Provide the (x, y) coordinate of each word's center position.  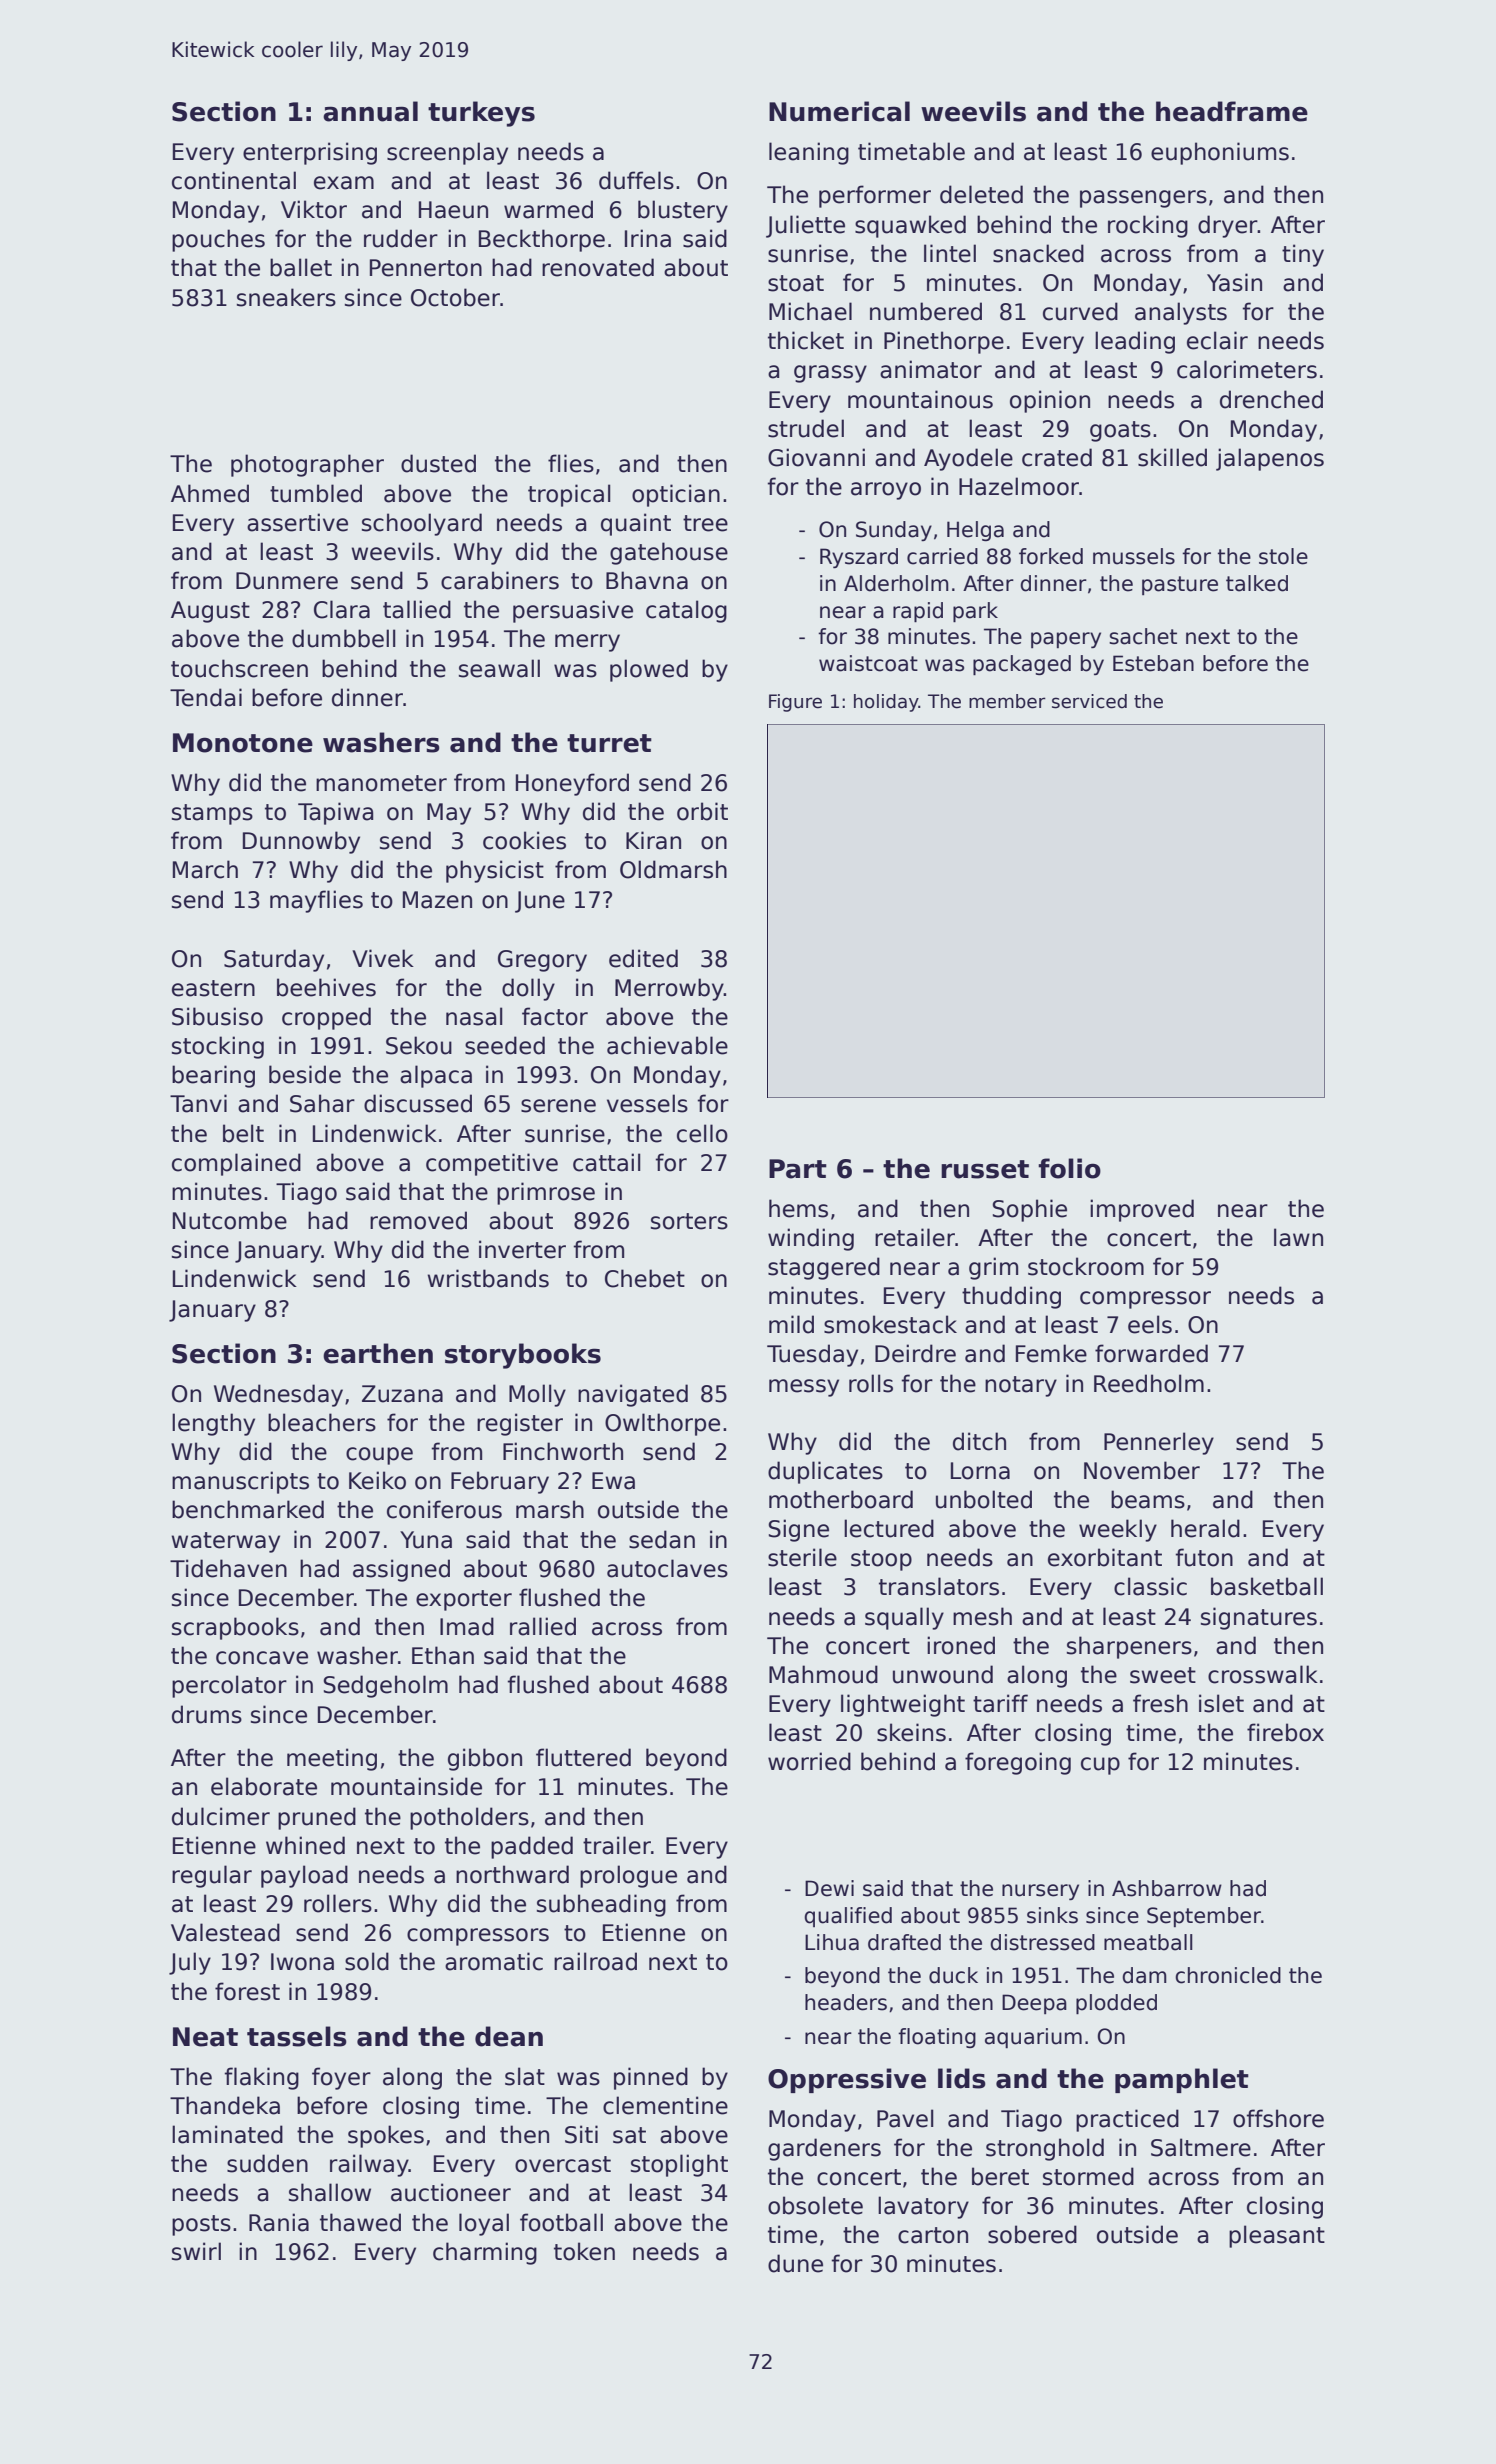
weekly (1118, 1530)
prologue (628, 1876)
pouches (218, 240)
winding (811, 1239)
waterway (225, 1542)
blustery (683, 211)
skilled (1172, 457)
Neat (205, 2037)
